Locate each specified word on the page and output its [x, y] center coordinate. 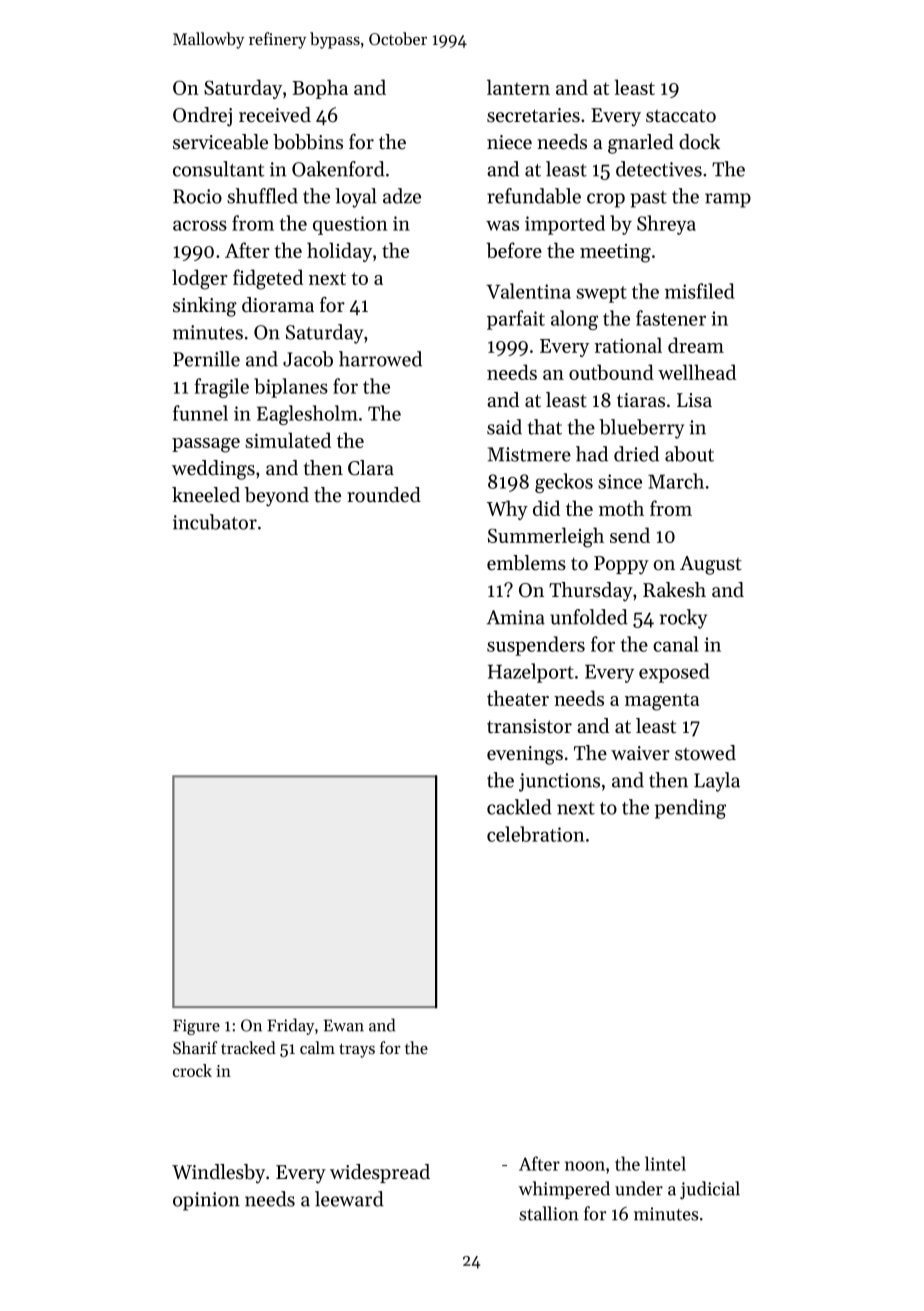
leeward [349, 1199]
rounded [384, 495]
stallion [548, 1213]
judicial [710, 1190]
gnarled [641, 144]
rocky [683, 619]
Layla [717, 782]
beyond [277, 497]
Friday [291, 1026]
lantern [518, 87]
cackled [519, 807]
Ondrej [202, 117]
